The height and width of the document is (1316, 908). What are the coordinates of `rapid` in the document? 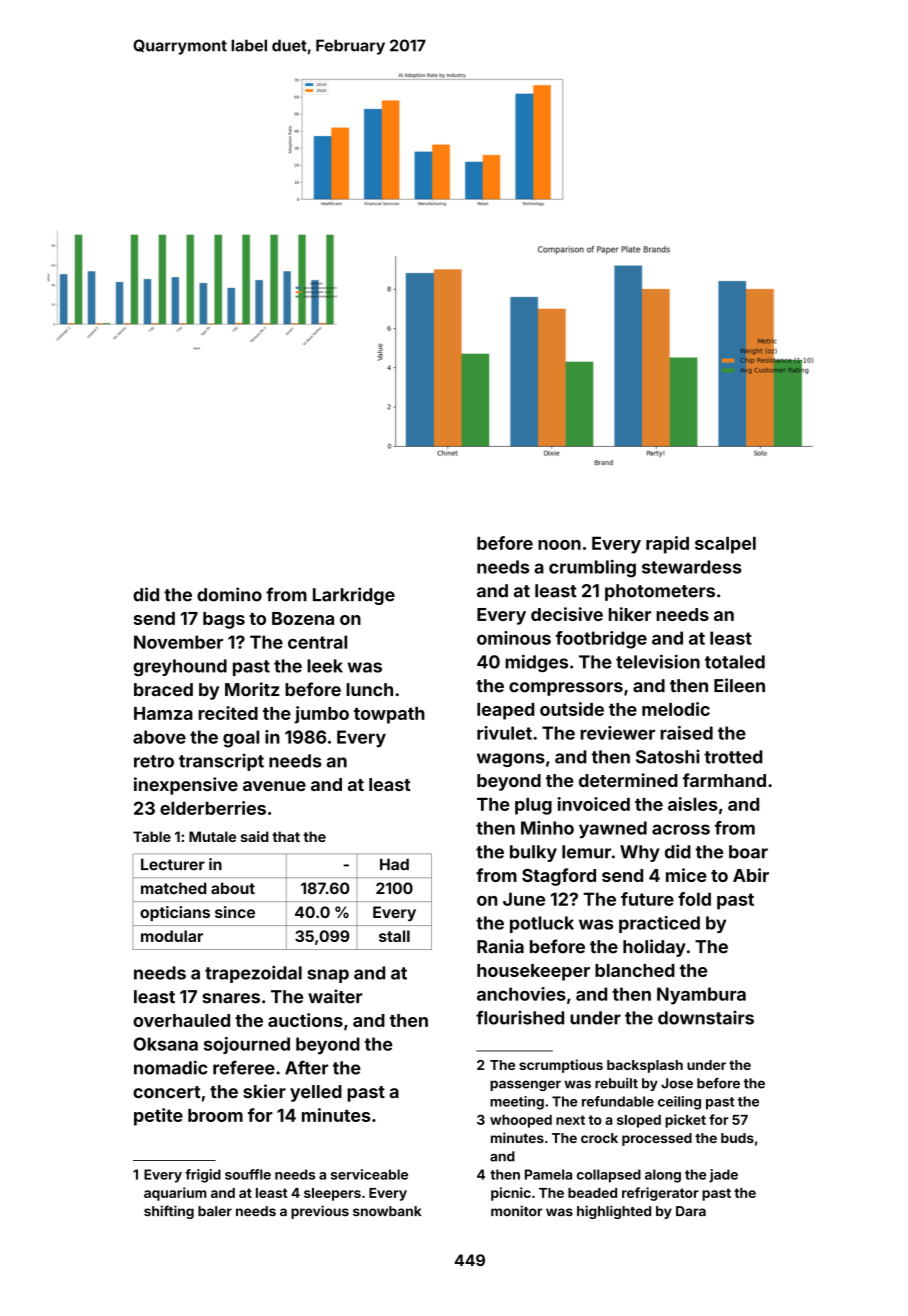 It's located at (667, 545).
